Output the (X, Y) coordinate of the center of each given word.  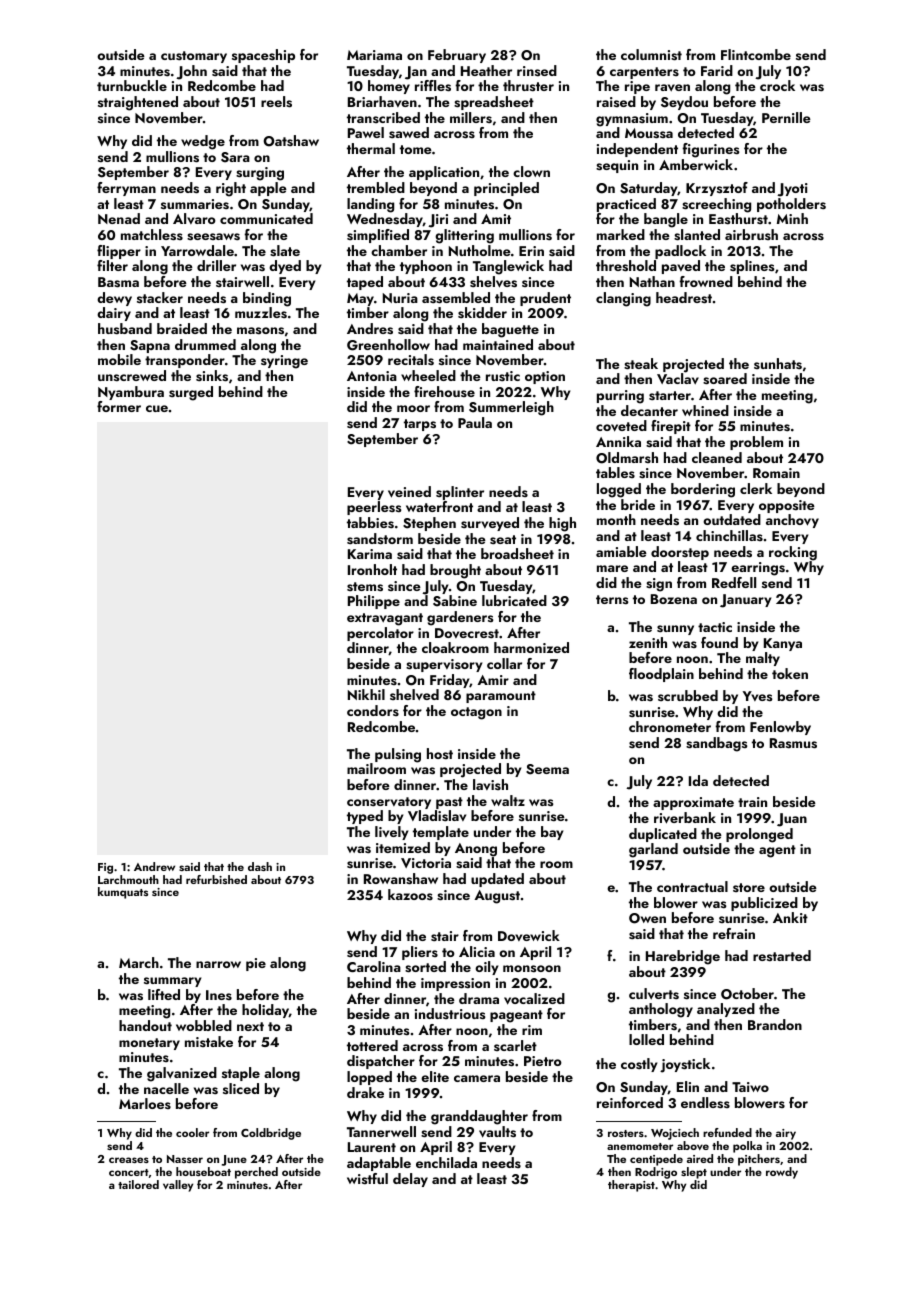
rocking (793, 553)
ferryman (126, 189)
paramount (501, 697)
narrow (218, 964)
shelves (493, 282)
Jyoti (792, 190)
